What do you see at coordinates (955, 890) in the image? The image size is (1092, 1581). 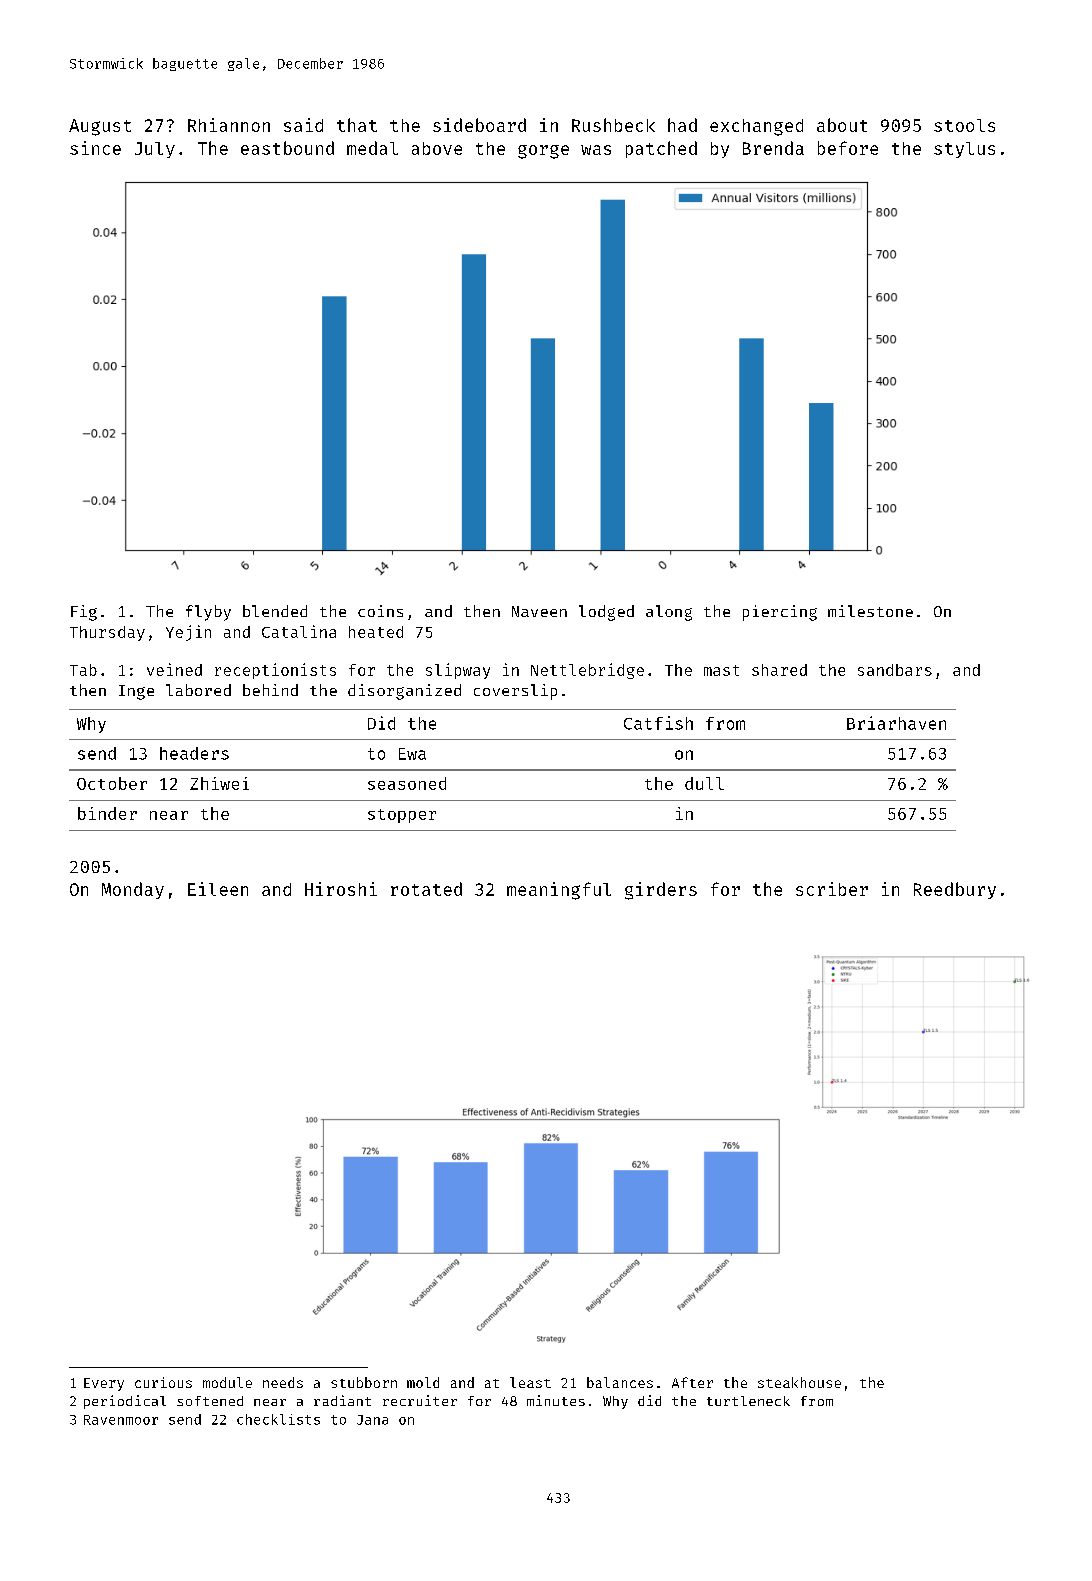 I see `Reedbury` at bounding box center [955, 890].
